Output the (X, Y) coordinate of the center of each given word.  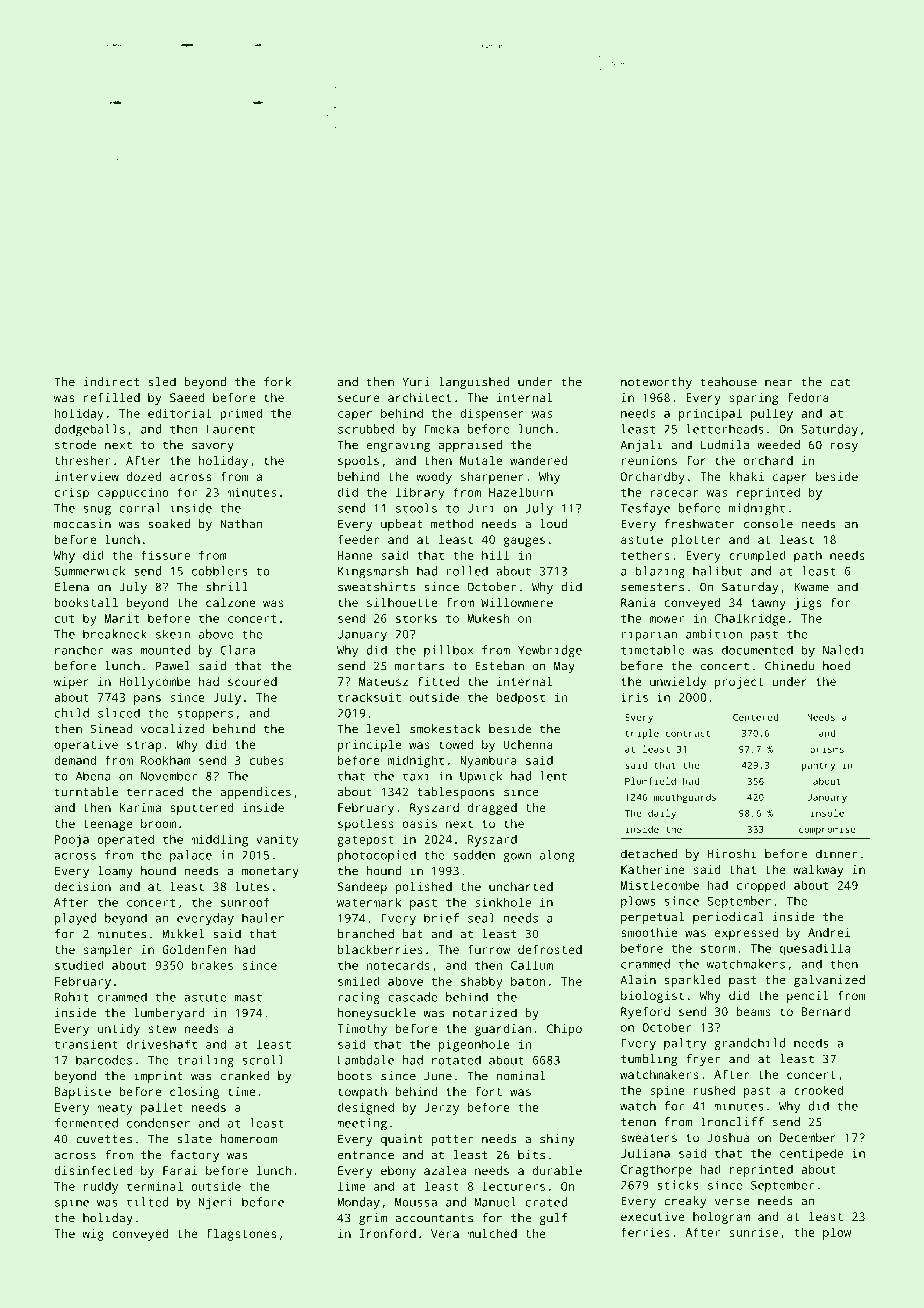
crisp (72, 494)
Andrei (829, 932)
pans (147, 700)
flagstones (241, 1235)
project (739, 683)
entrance (366, 1155)
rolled (467, 571)
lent (553, 776)
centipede (811, 1154)
